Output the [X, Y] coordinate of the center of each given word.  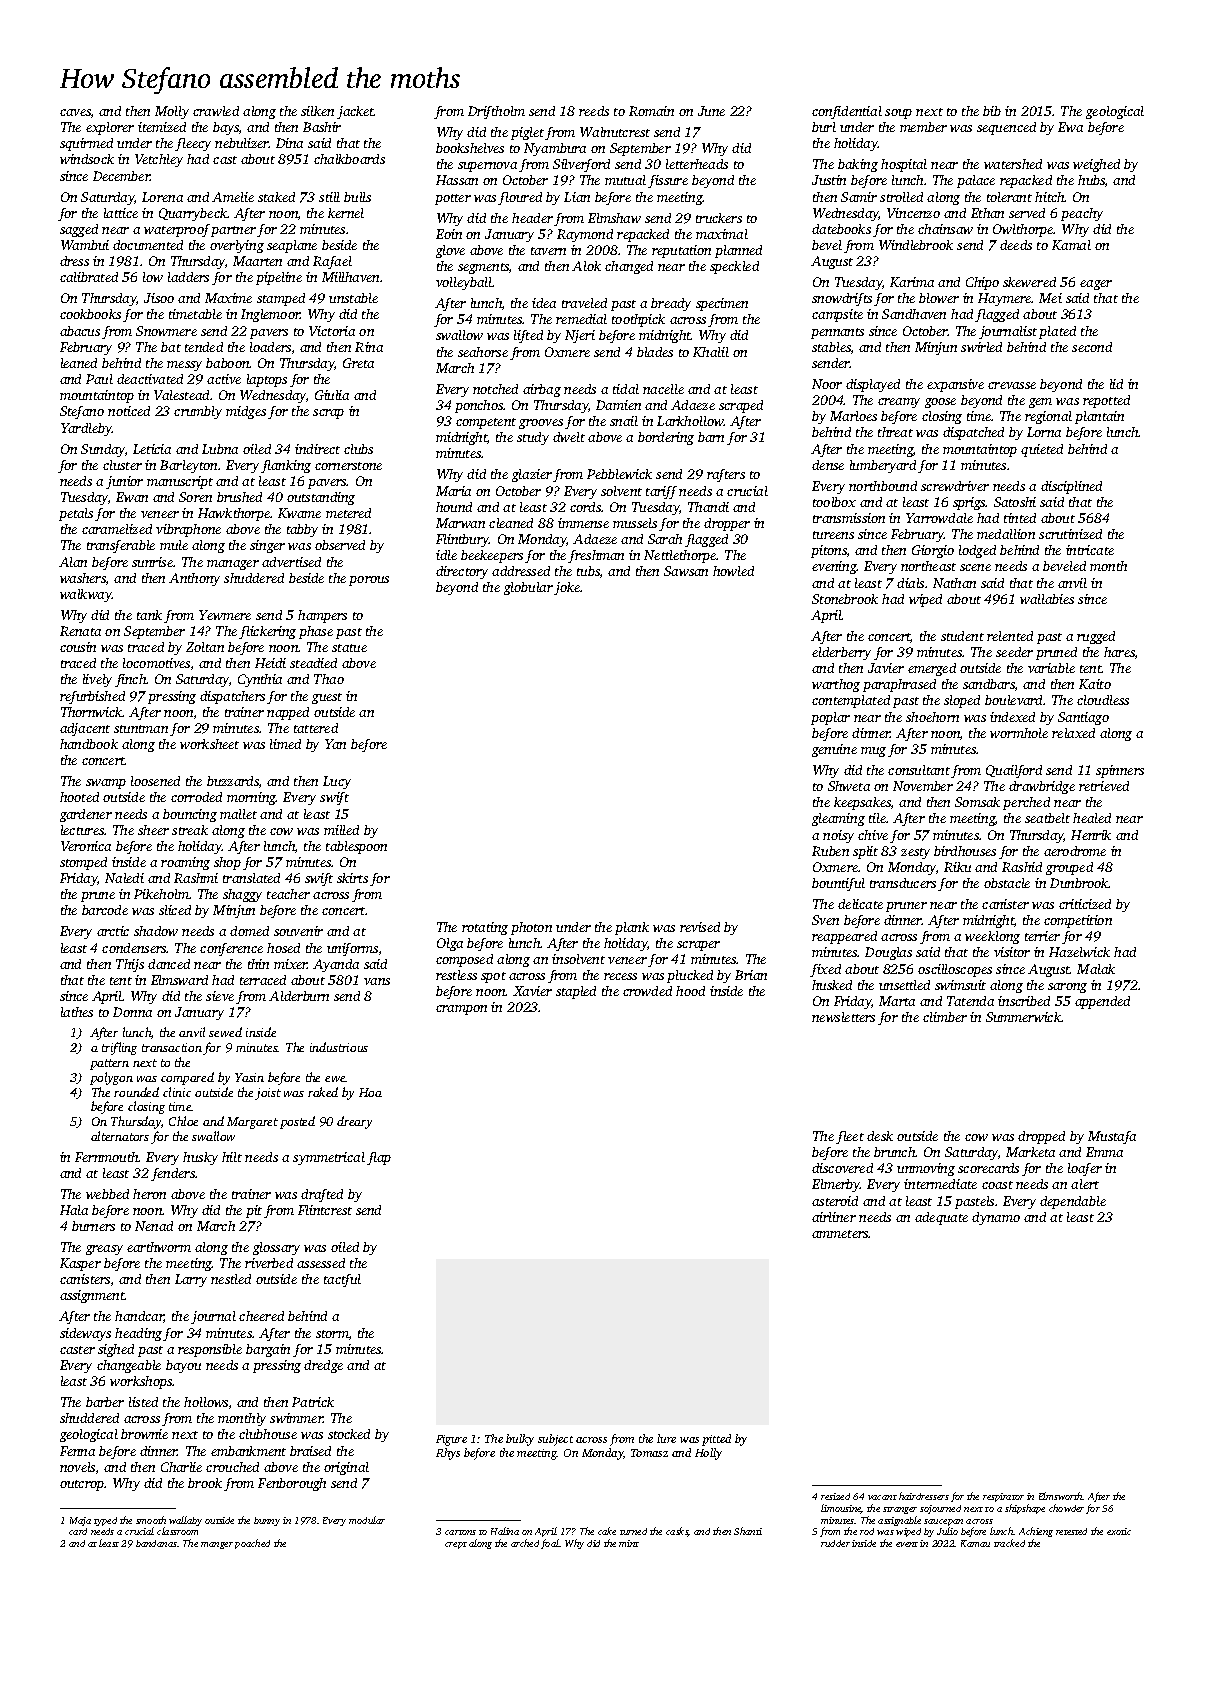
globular [528, 588]
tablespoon [356, 847]
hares [1119, 652]
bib [992, 111]
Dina [289, 143]
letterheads [697, 164]
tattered [316, 728]
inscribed [1024, 1001]
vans [377, 981]
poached [252, 1544]
